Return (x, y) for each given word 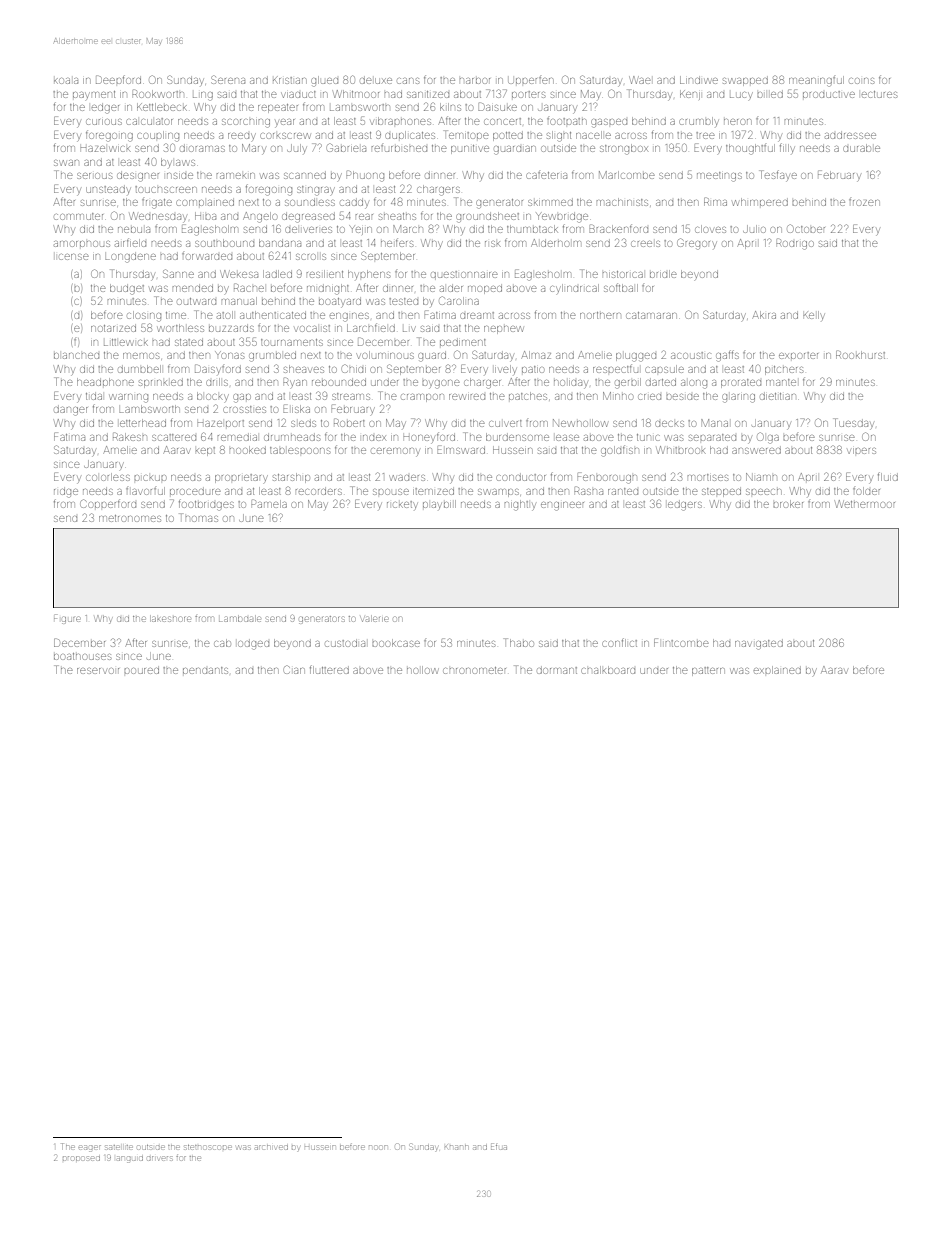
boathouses (82, 656)
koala (66, 81)
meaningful (816, 81)
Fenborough (607, 478)
